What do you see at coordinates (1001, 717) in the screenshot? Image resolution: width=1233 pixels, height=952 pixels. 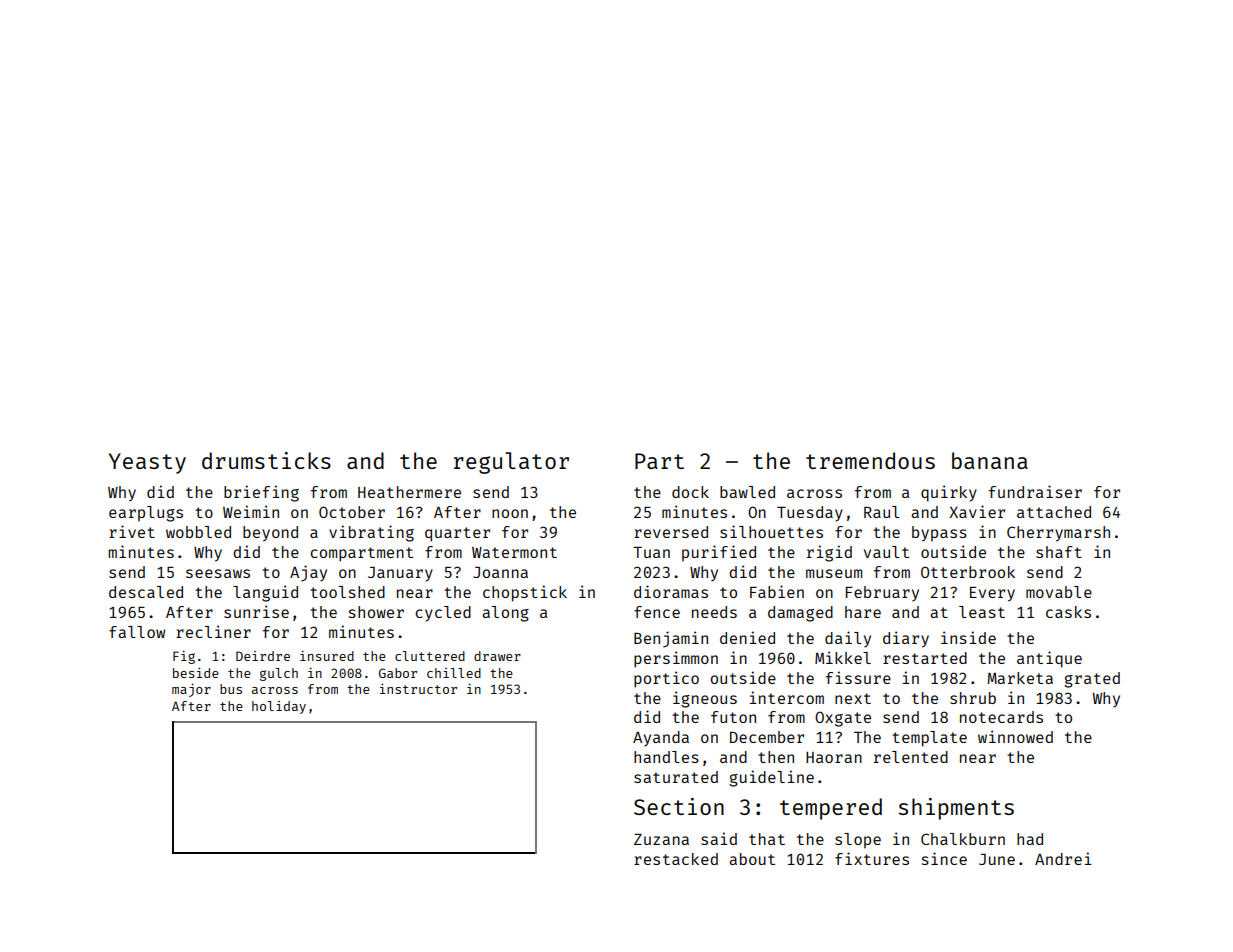 I see `notecards` at bounding box center [1001, 717].
